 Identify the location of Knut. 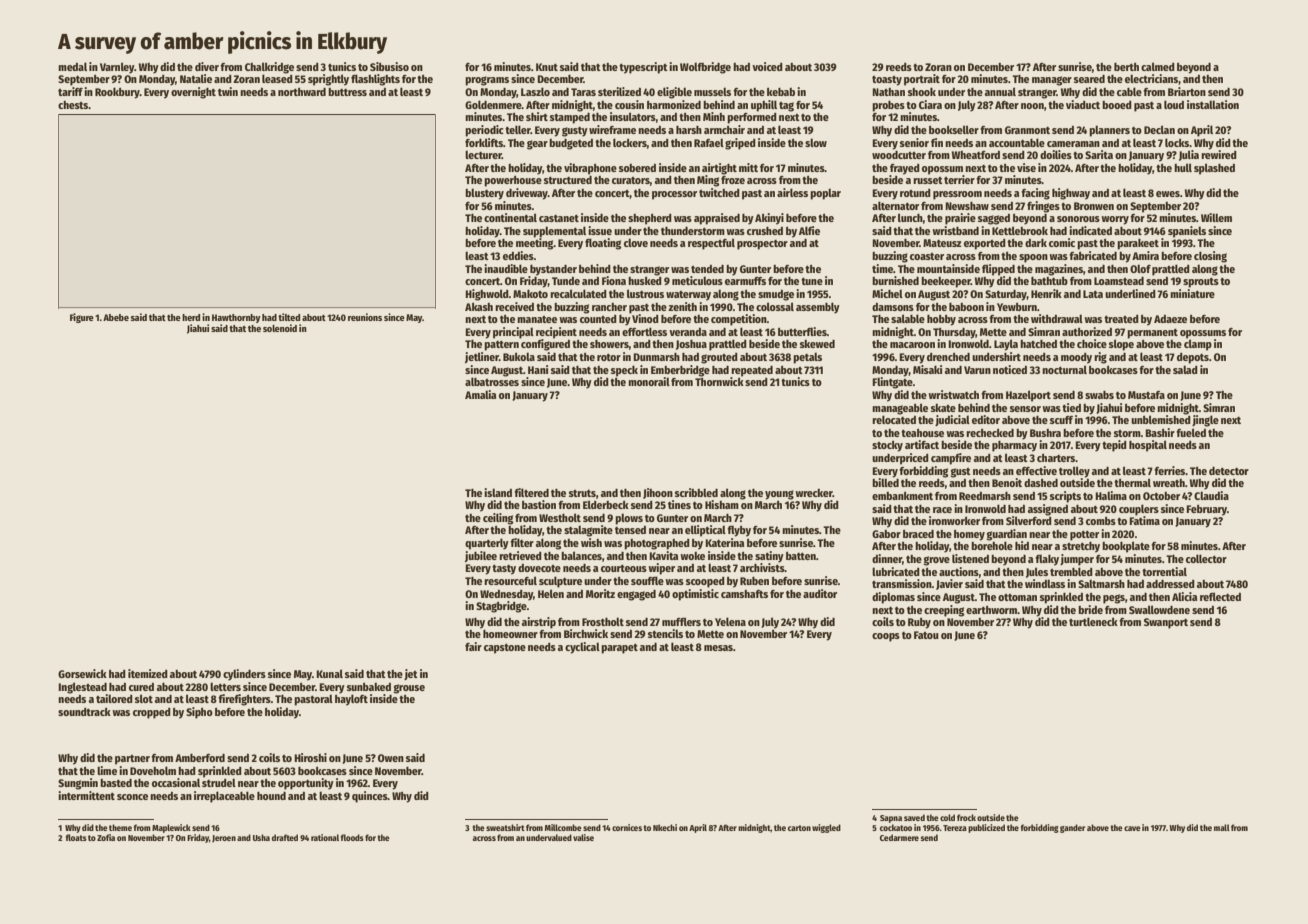
(547, 67).
